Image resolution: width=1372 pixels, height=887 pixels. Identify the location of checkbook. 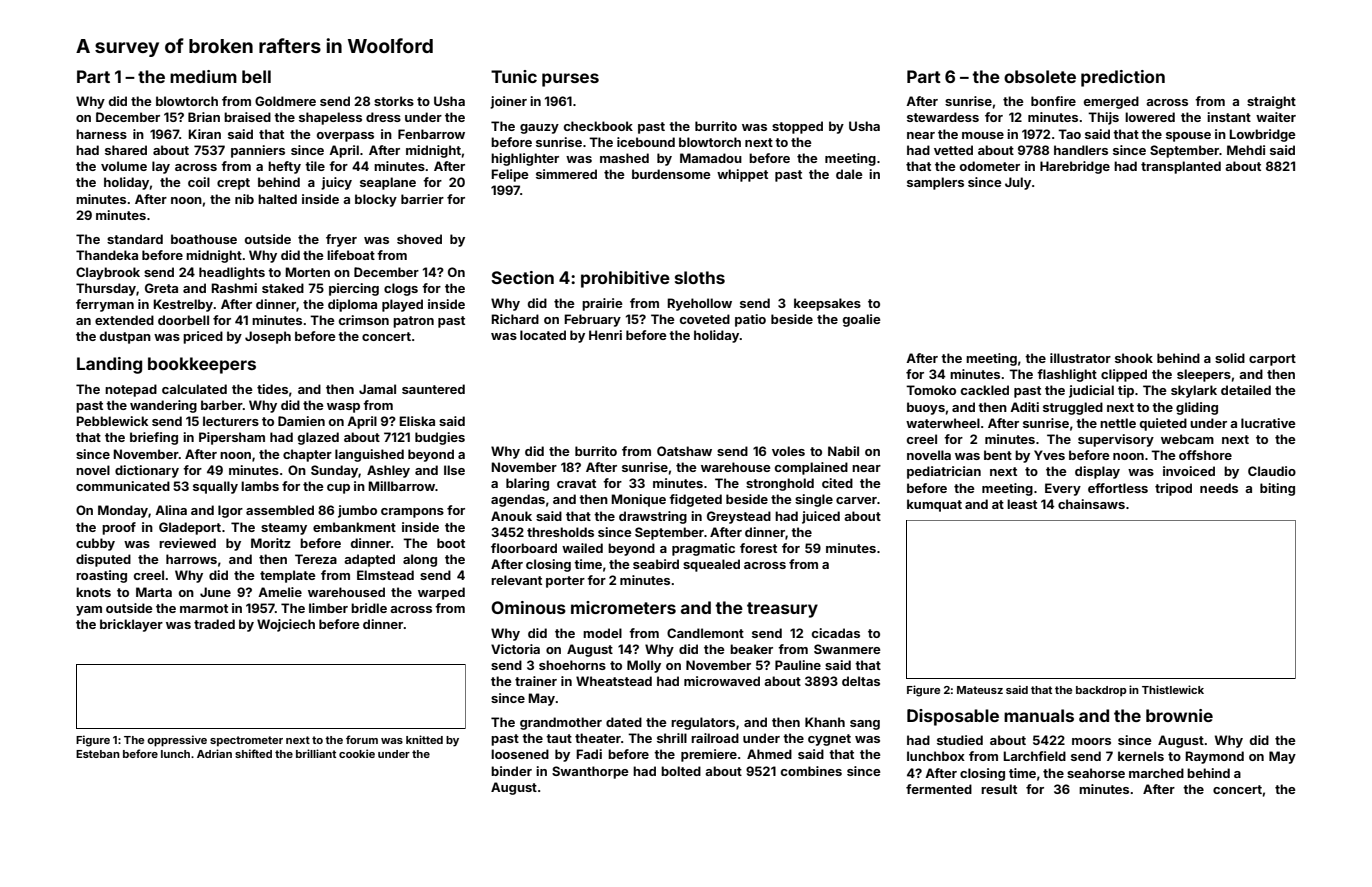
(598, 126).
